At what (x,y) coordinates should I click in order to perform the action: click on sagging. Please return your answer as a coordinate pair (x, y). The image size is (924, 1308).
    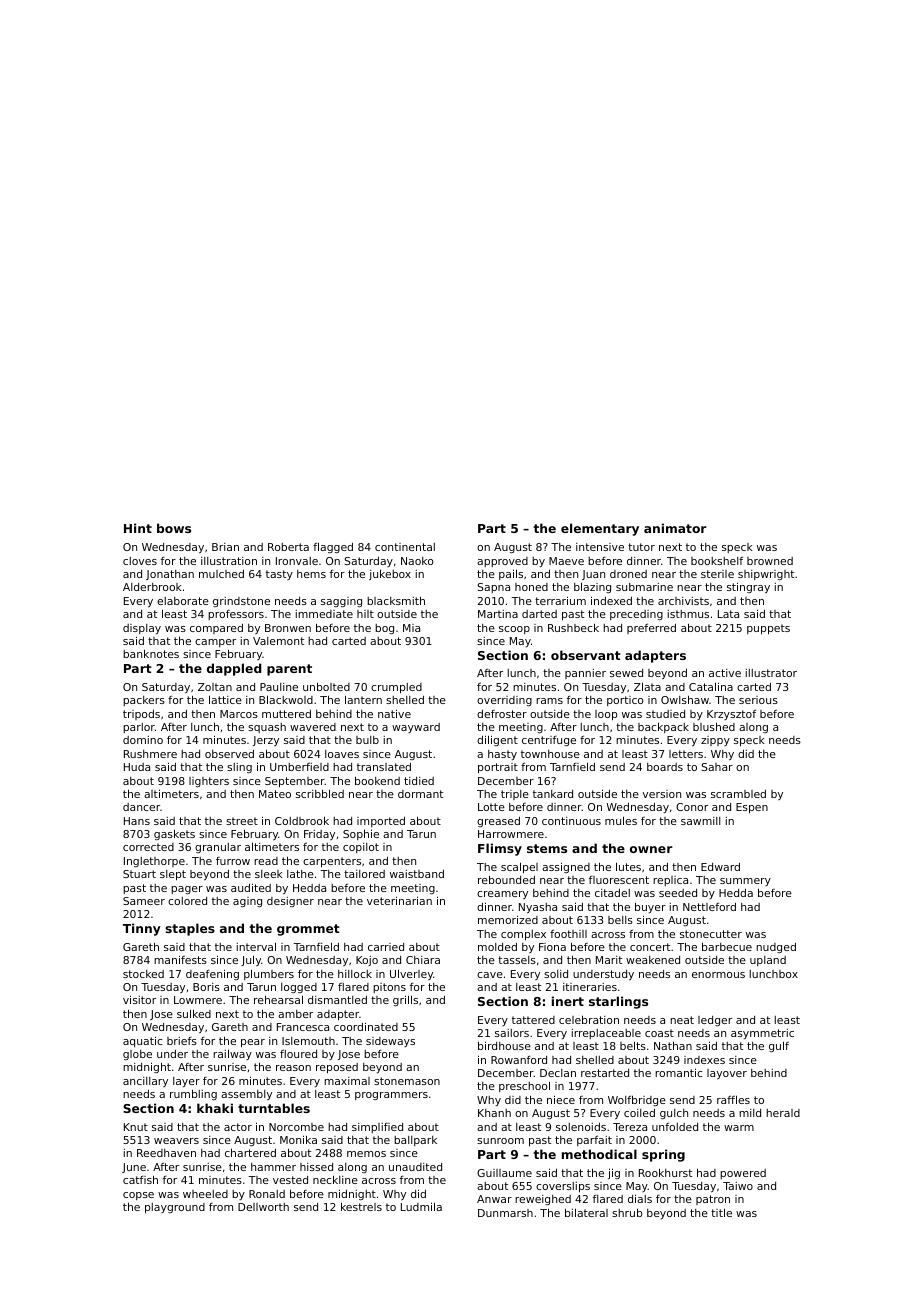
    Looking at the image, I should click on (341, 602).
